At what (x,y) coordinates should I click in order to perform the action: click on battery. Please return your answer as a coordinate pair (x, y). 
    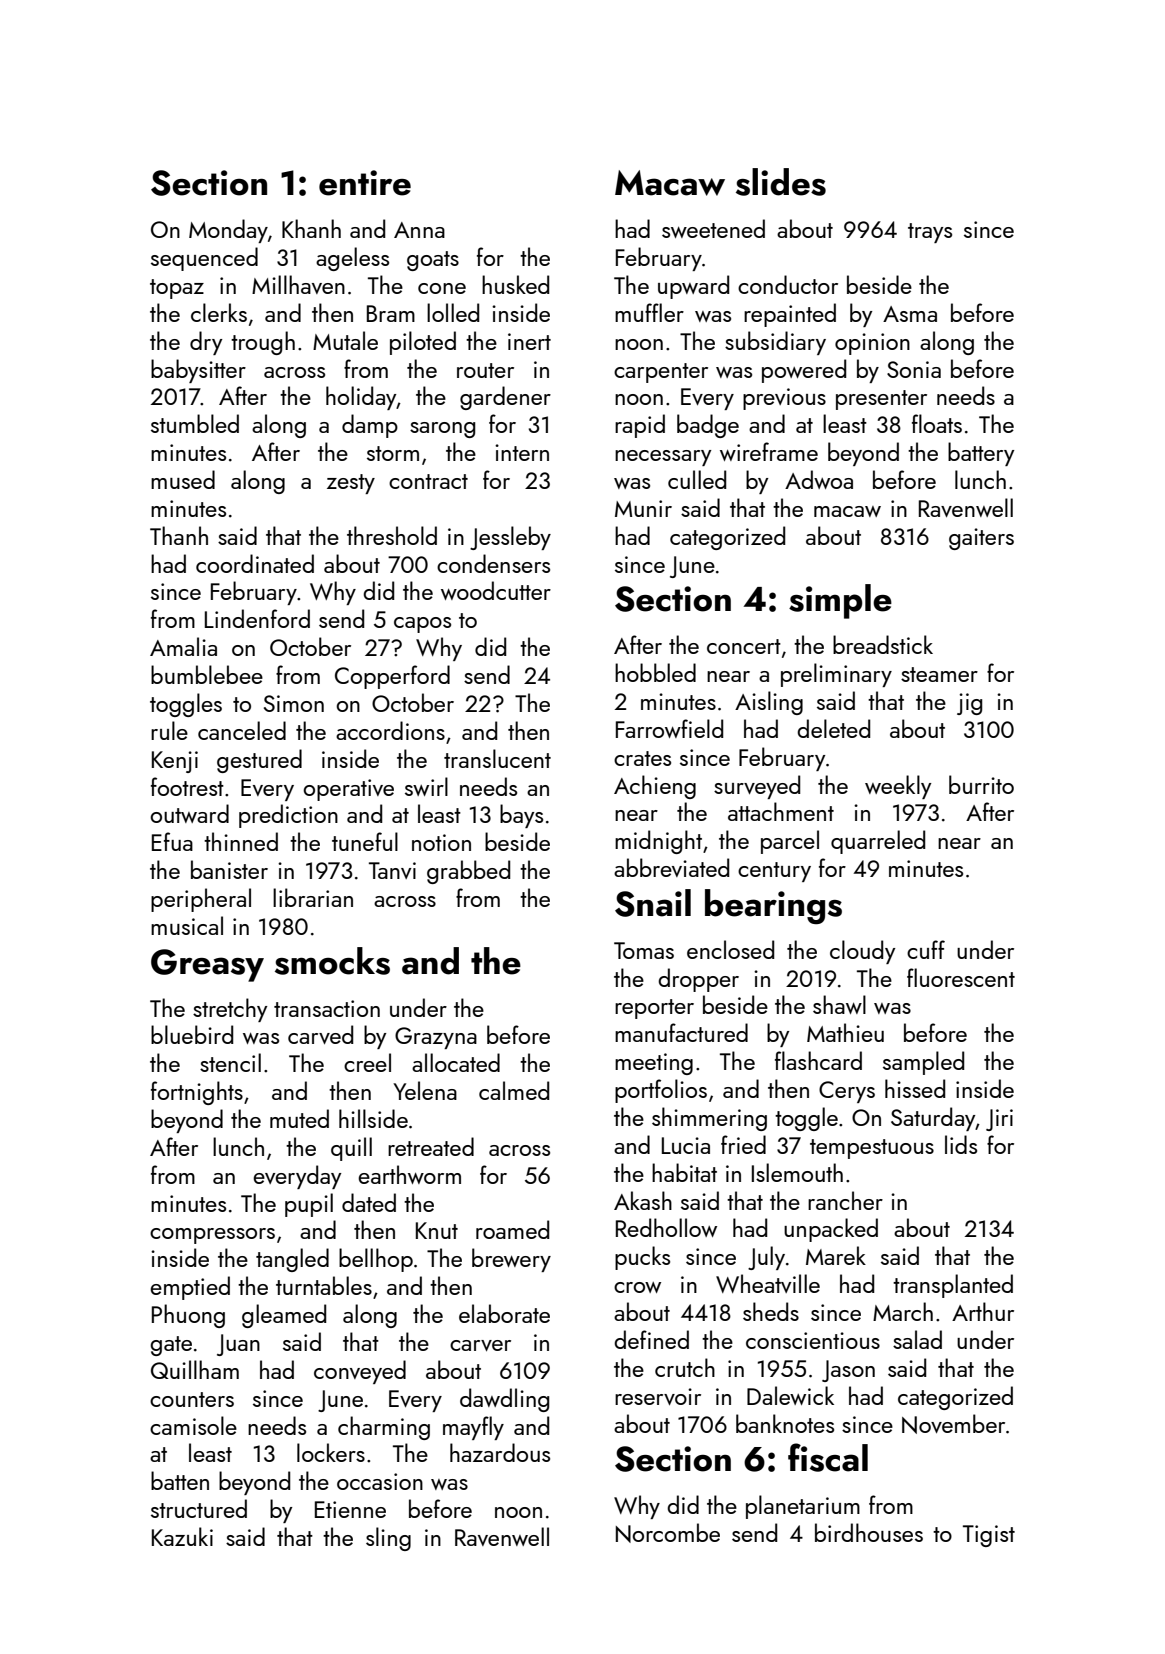
    Looking at the image, I should click on (981, 454).
